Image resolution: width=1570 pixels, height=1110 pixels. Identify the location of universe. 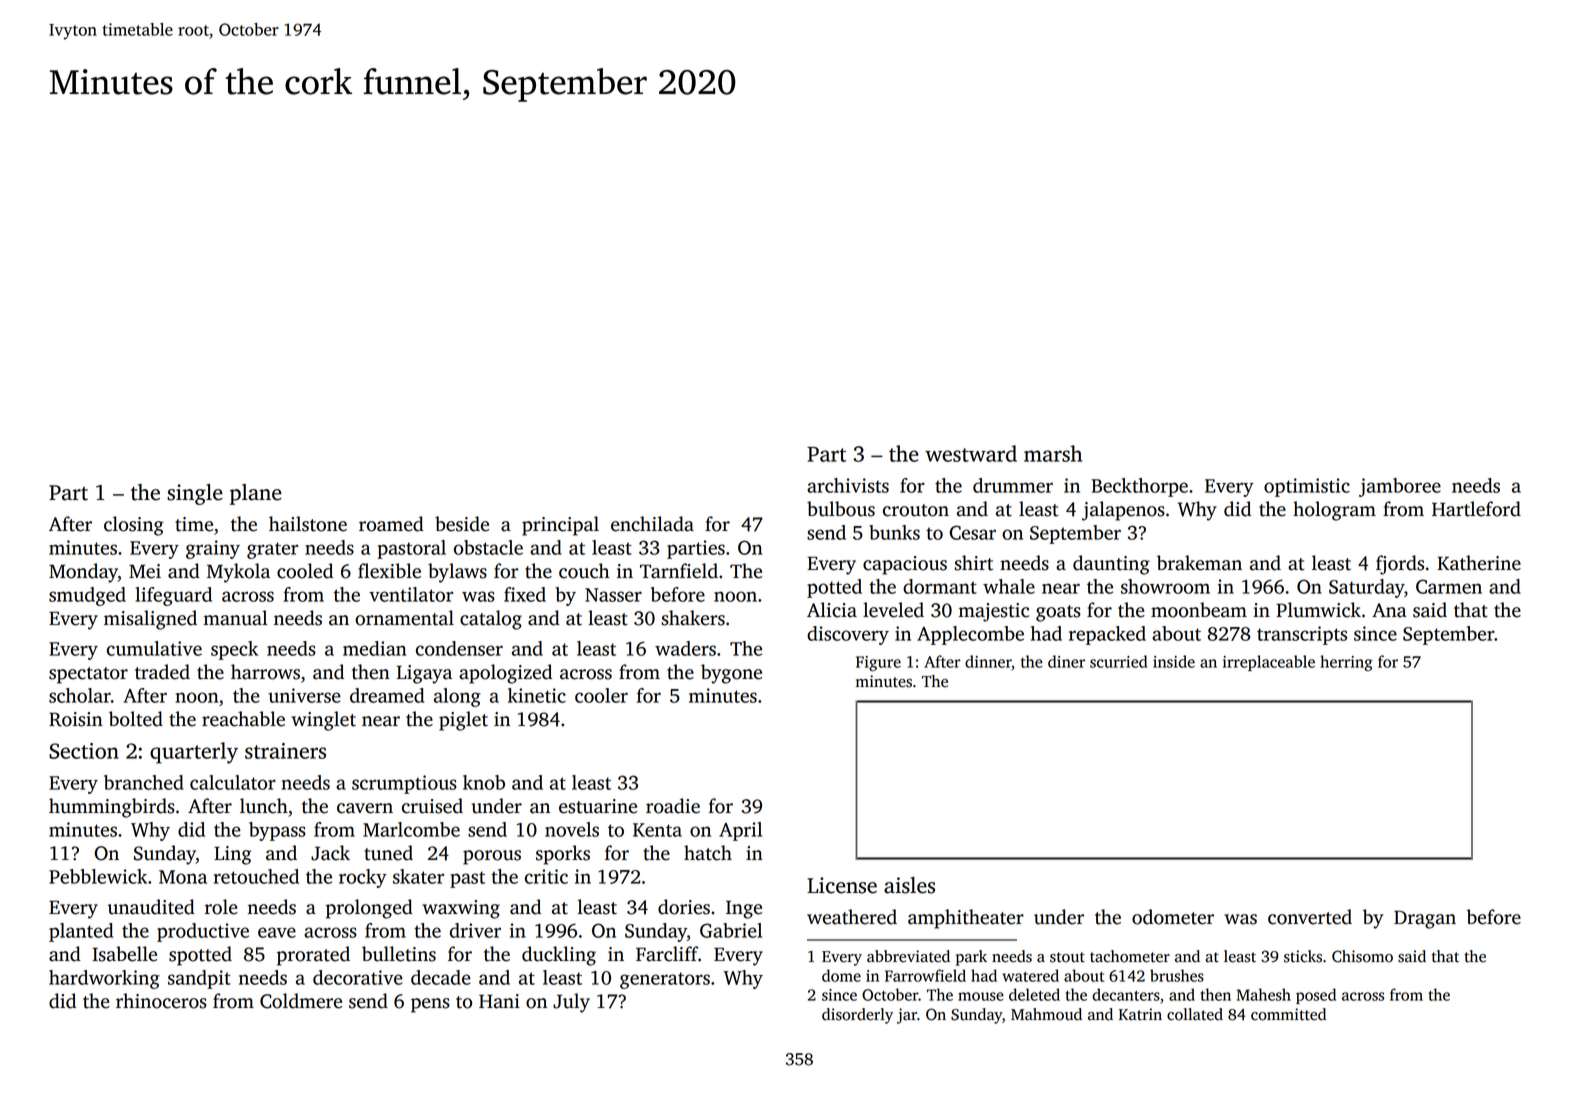
(304, 695).
